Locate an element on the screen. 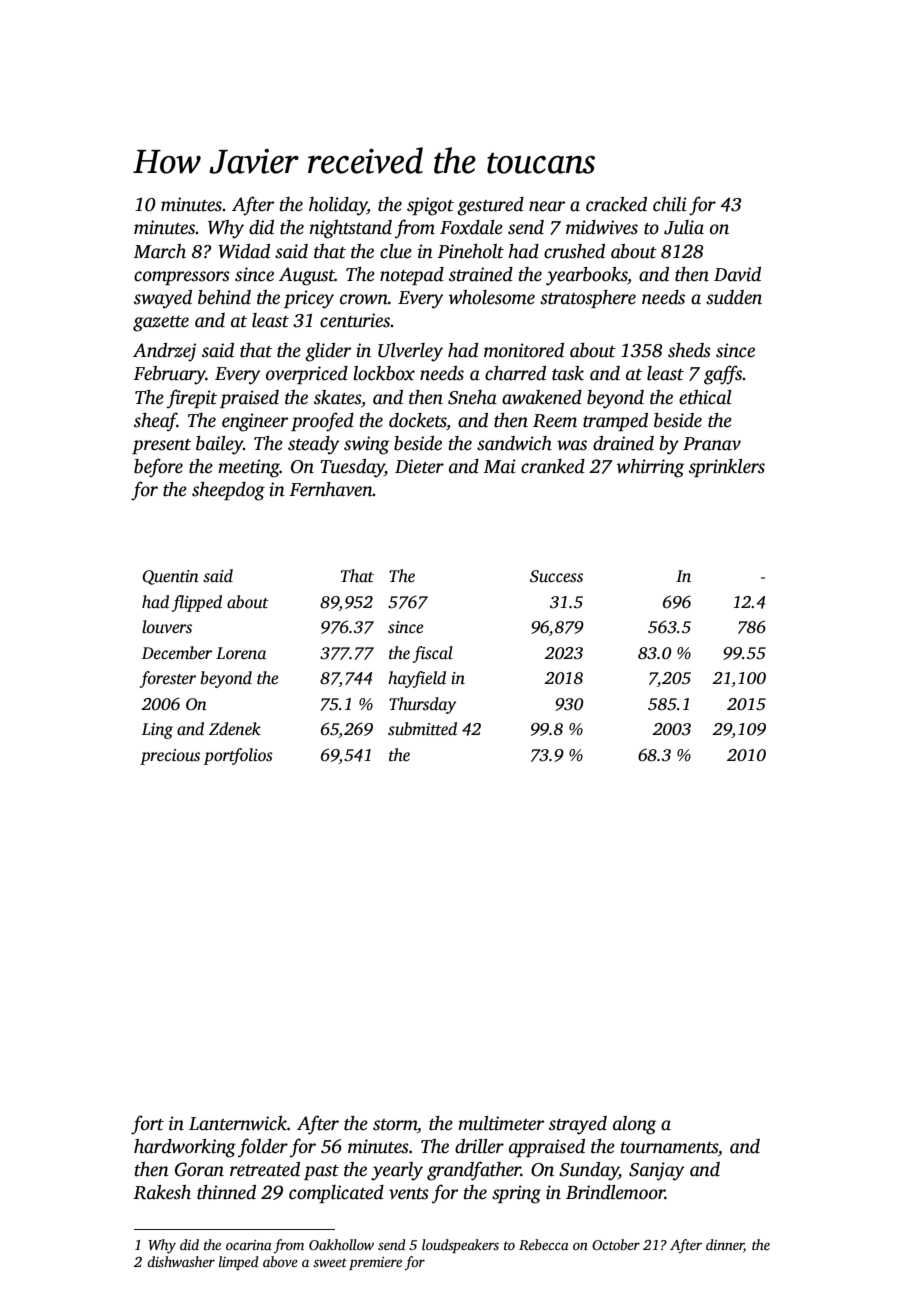 The height and width of the screenshot is (1316, 908). Success is located at coordinates (556, 576).
